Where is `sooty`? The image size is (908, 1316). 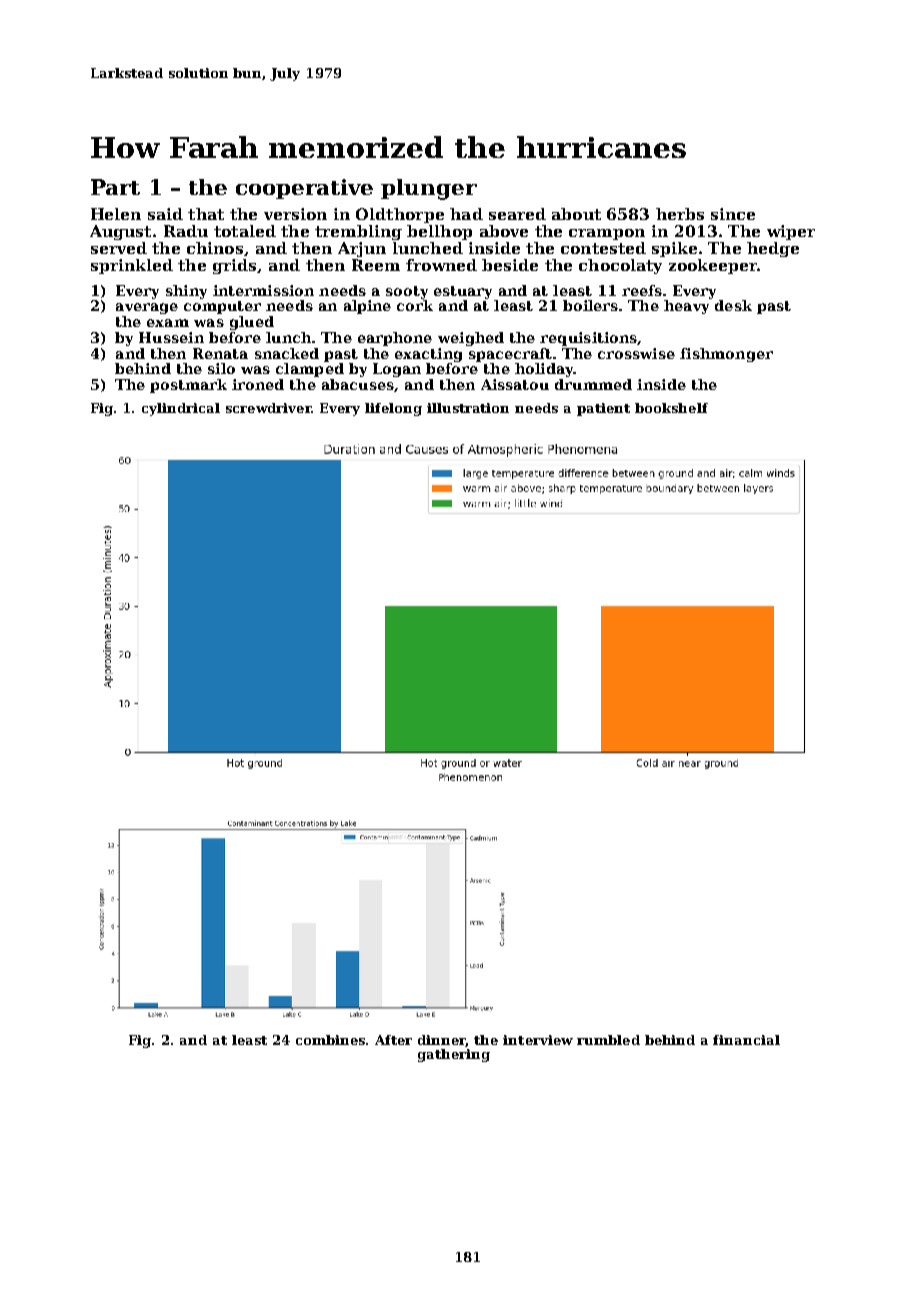 sooty is located at coordinates (407, 292).
